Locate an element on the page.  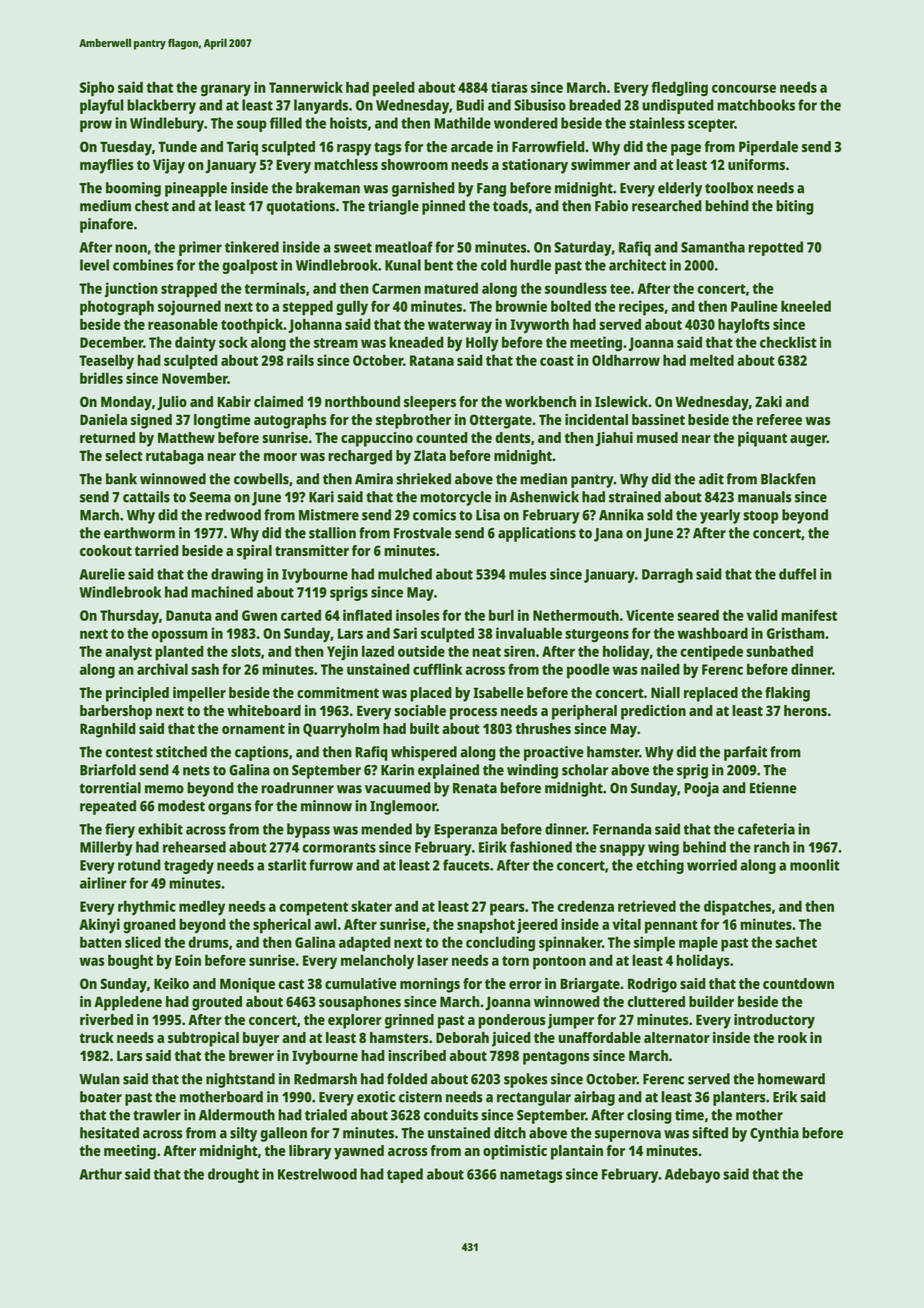
tarried is located at coordinates (156, 550).
